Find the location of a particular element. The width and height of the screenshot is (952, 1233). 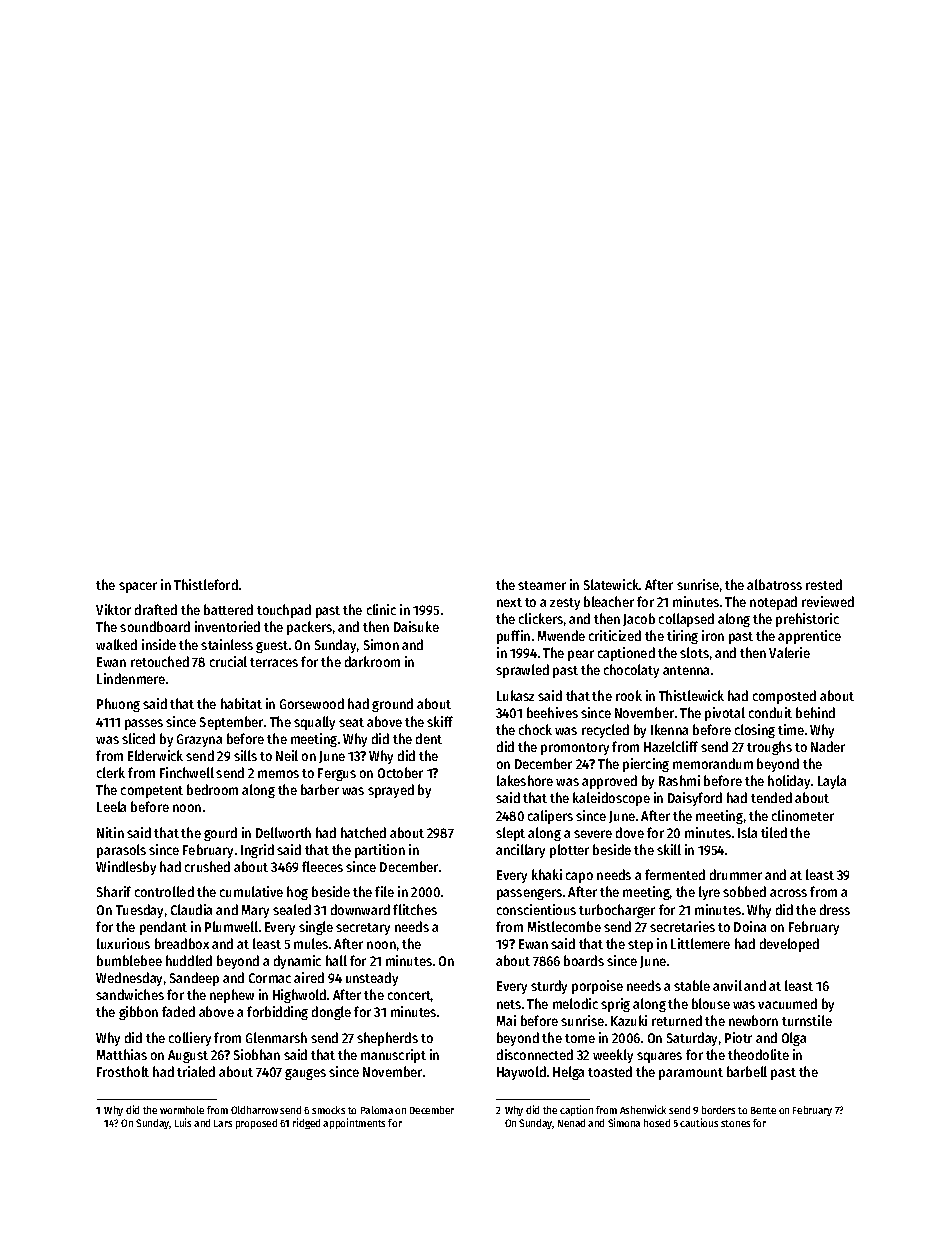

Daisyford is located at coordinates (695, 799).
